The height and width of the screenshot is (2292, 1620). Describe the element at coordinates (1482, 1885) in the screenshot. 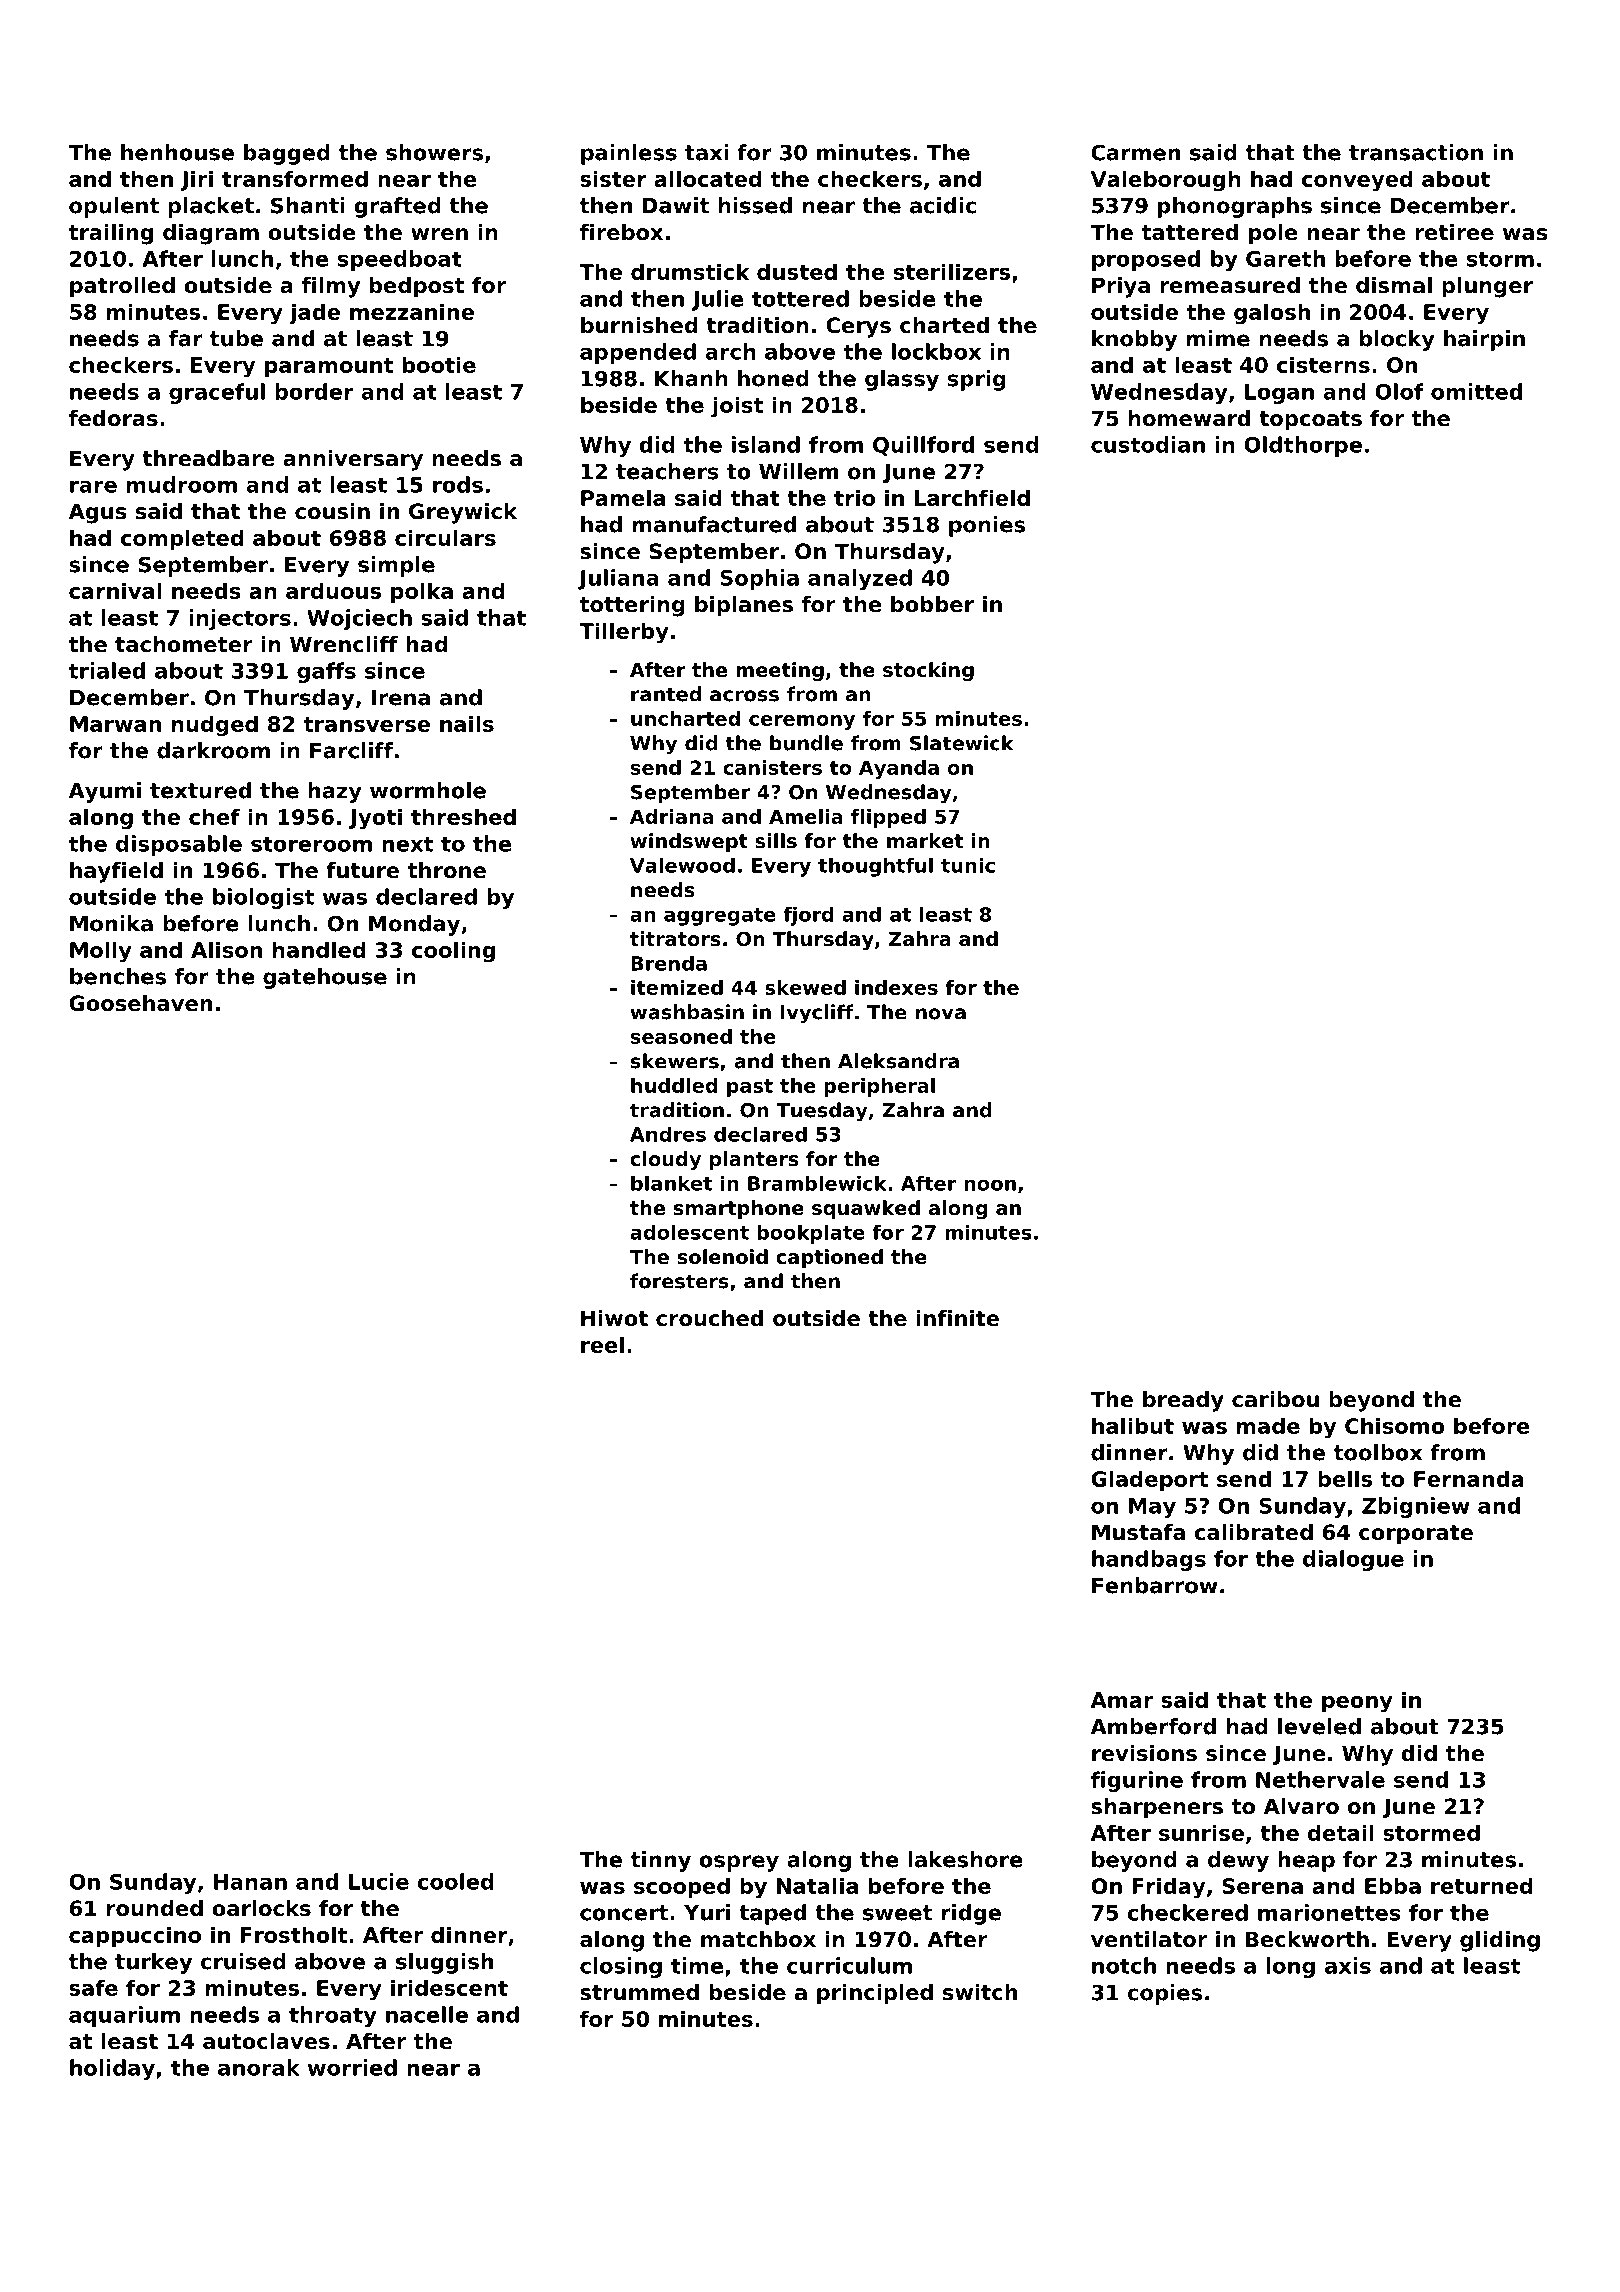

I see `returned` at that location.
